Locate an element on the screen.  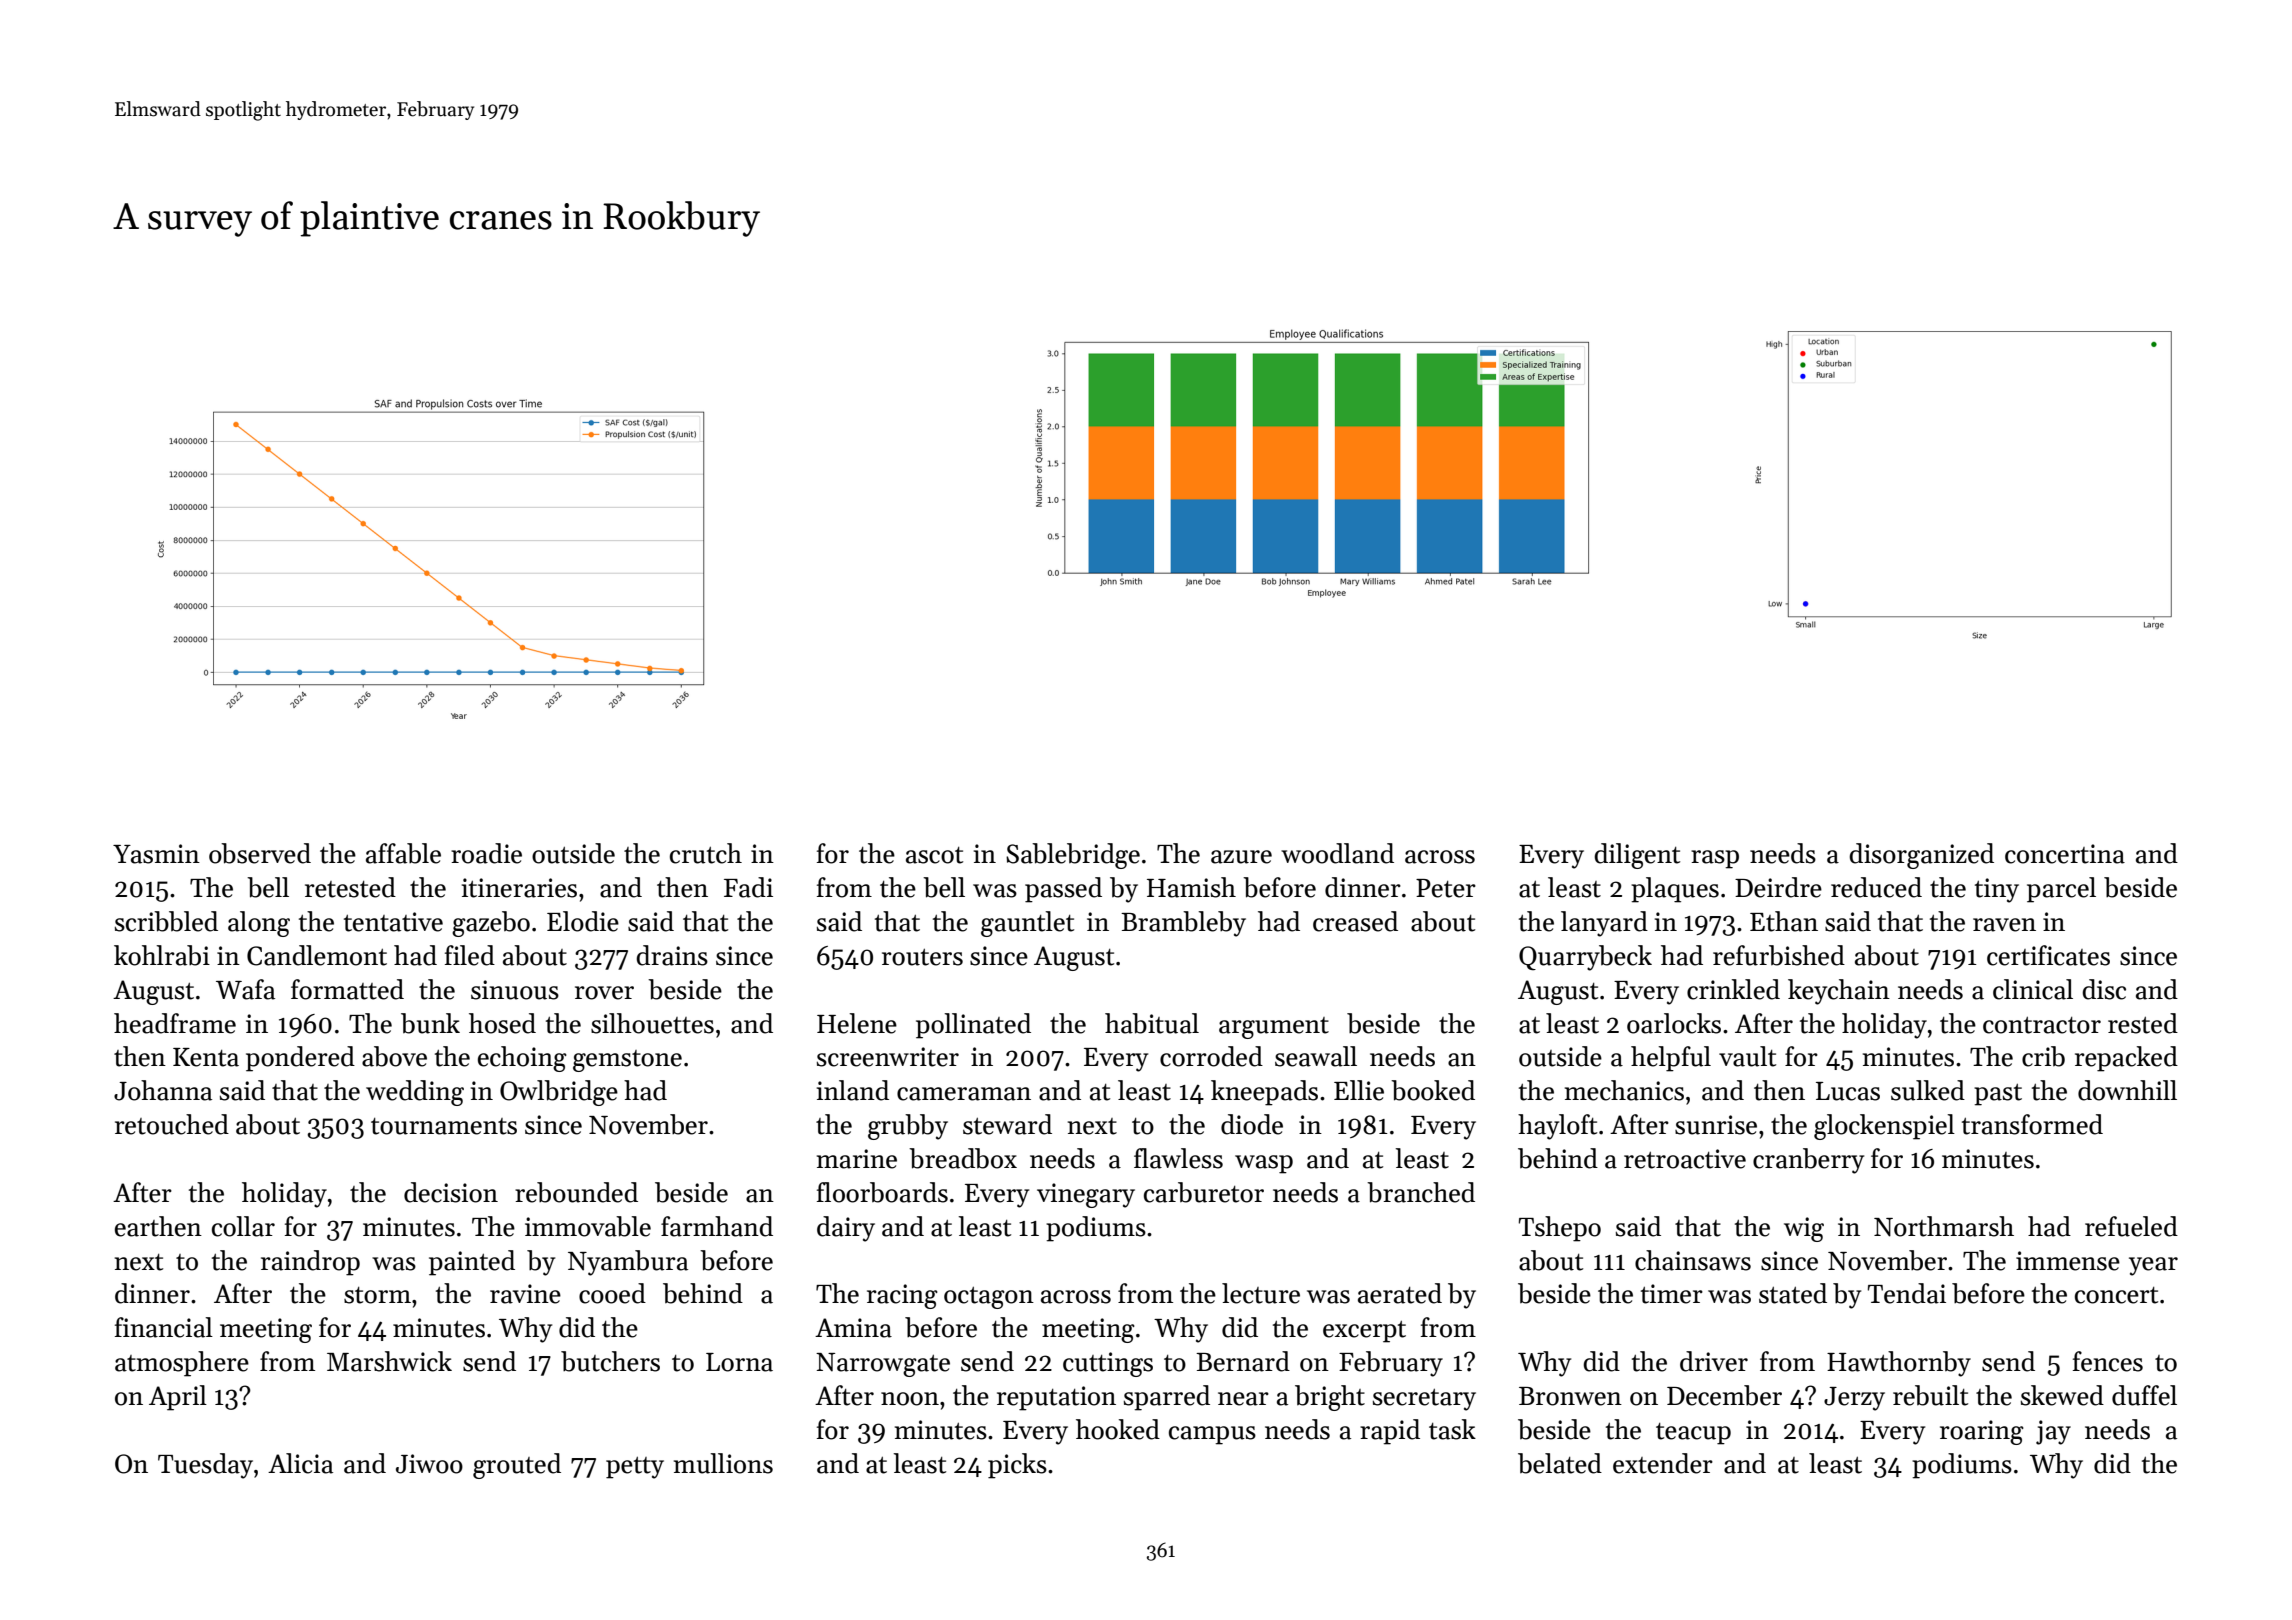
Jiwoo is located at coordinates (429, 1464).
